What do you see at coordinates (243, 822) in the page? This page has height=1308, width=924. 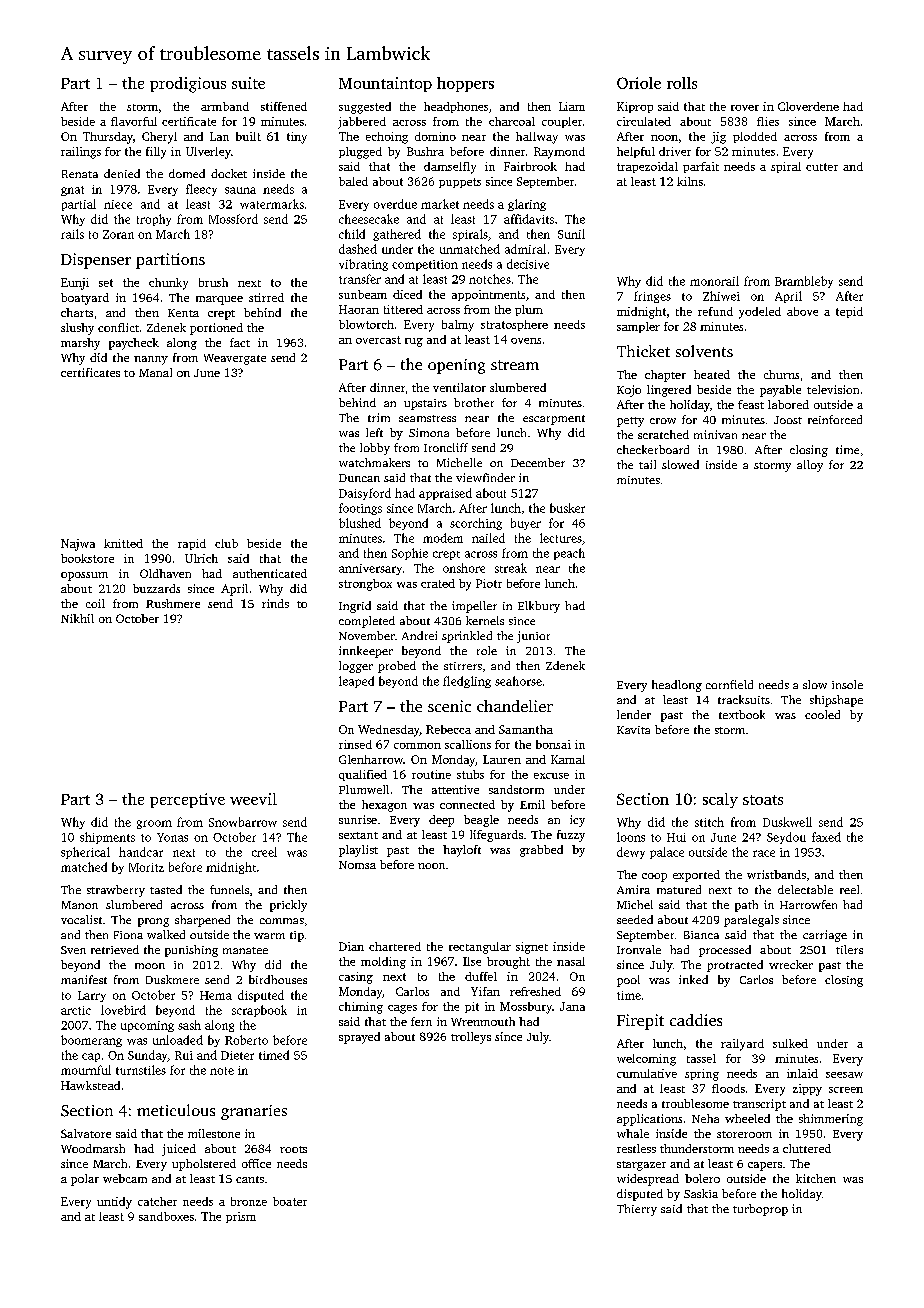 I see `Snowbarrow` at bounding box center [243, 822].
